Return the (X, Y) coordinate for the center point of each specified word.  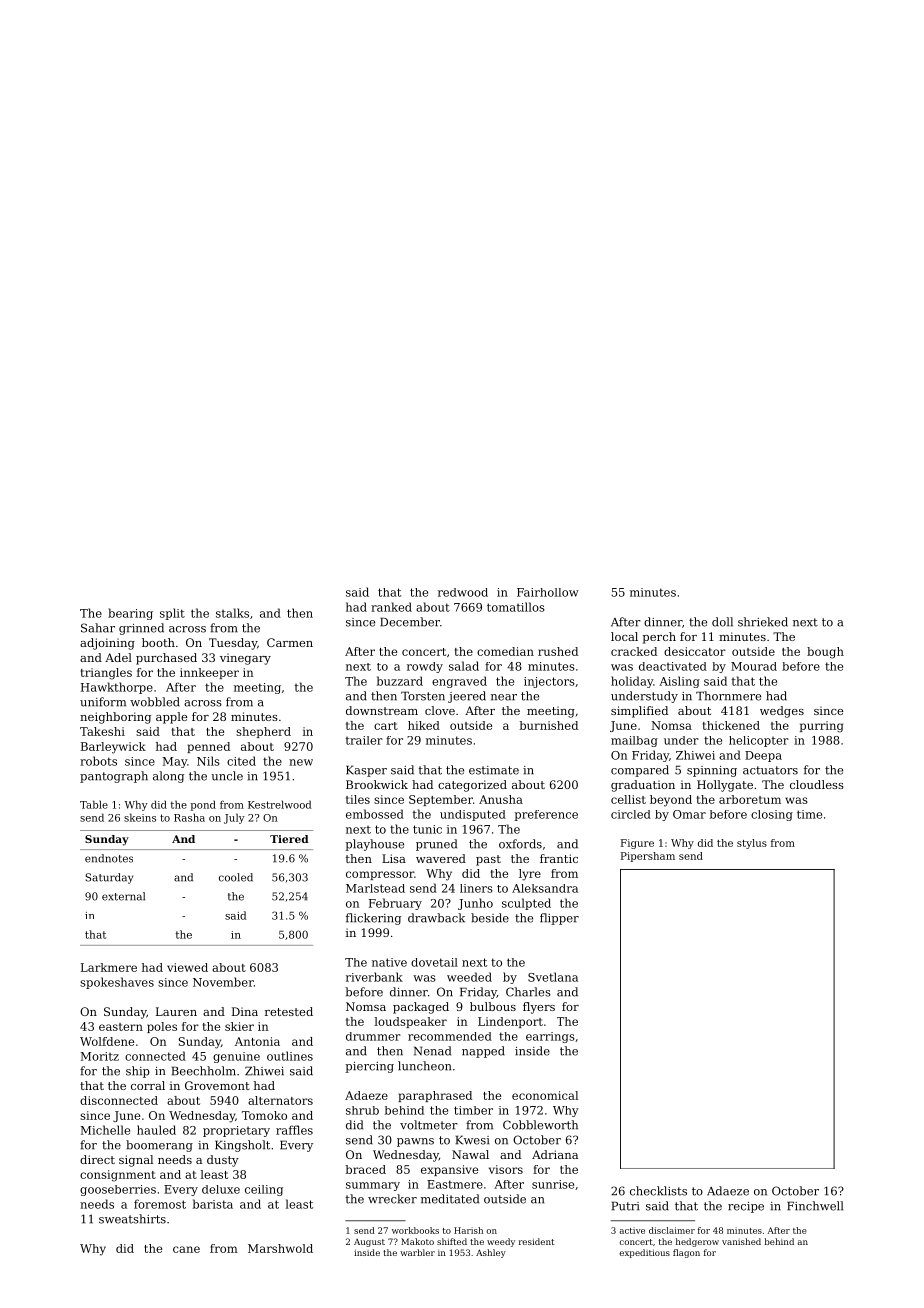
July (234, 818)
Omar (689, 814)
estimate (494, 770)
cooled (236, 877)
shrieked (763, 622)
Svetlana (553, 977)
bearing (130, 614)
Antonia (257, 1041)
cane (186, 1249)
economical (545, 1095)
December (410, 622)
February (395, 904)
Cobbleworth (540, 1125)
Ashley (491, 1253)
